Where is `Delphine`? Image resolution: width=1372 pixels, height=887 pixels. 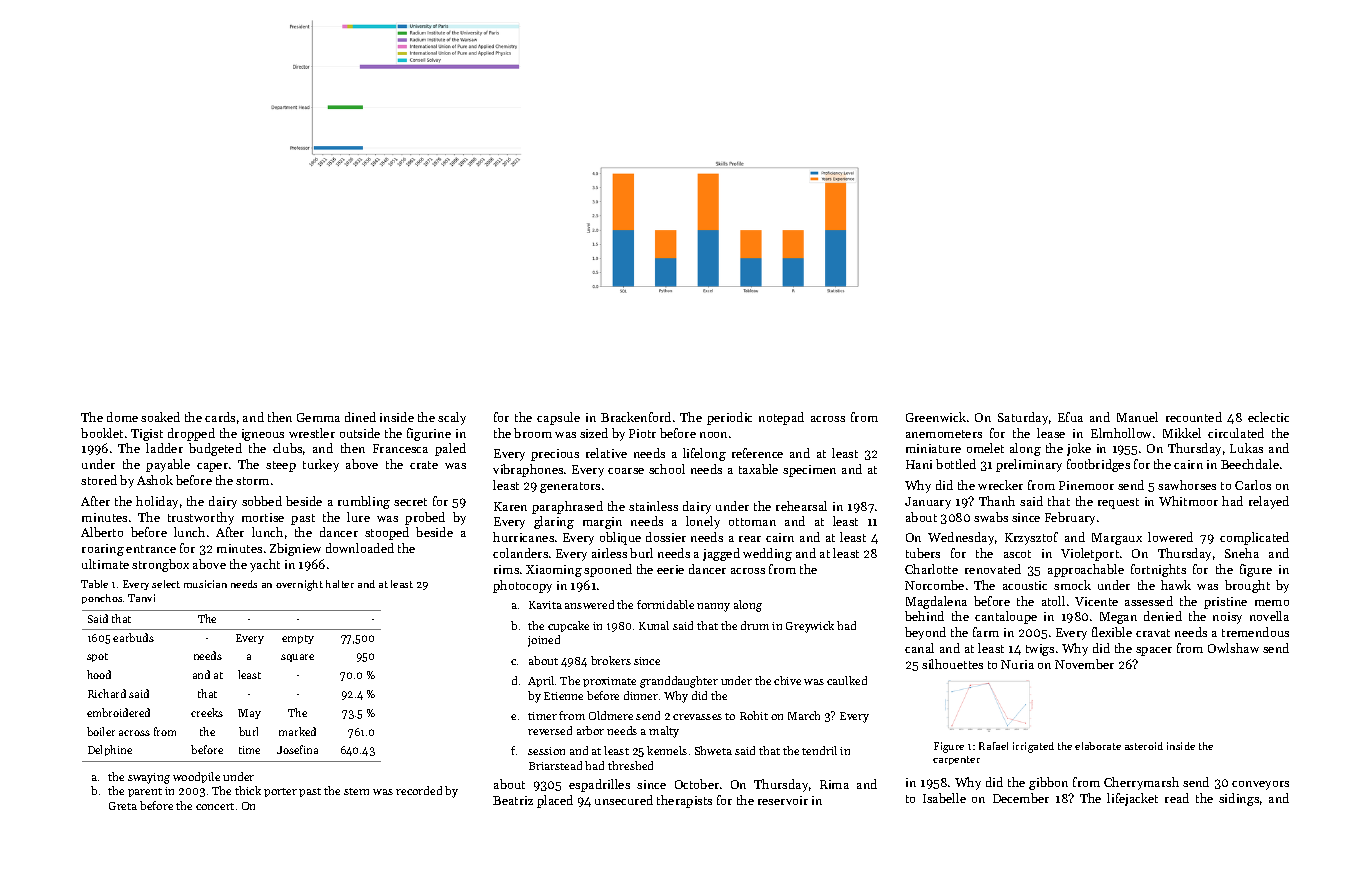
Delphine is located at coordinates (110, 750).
